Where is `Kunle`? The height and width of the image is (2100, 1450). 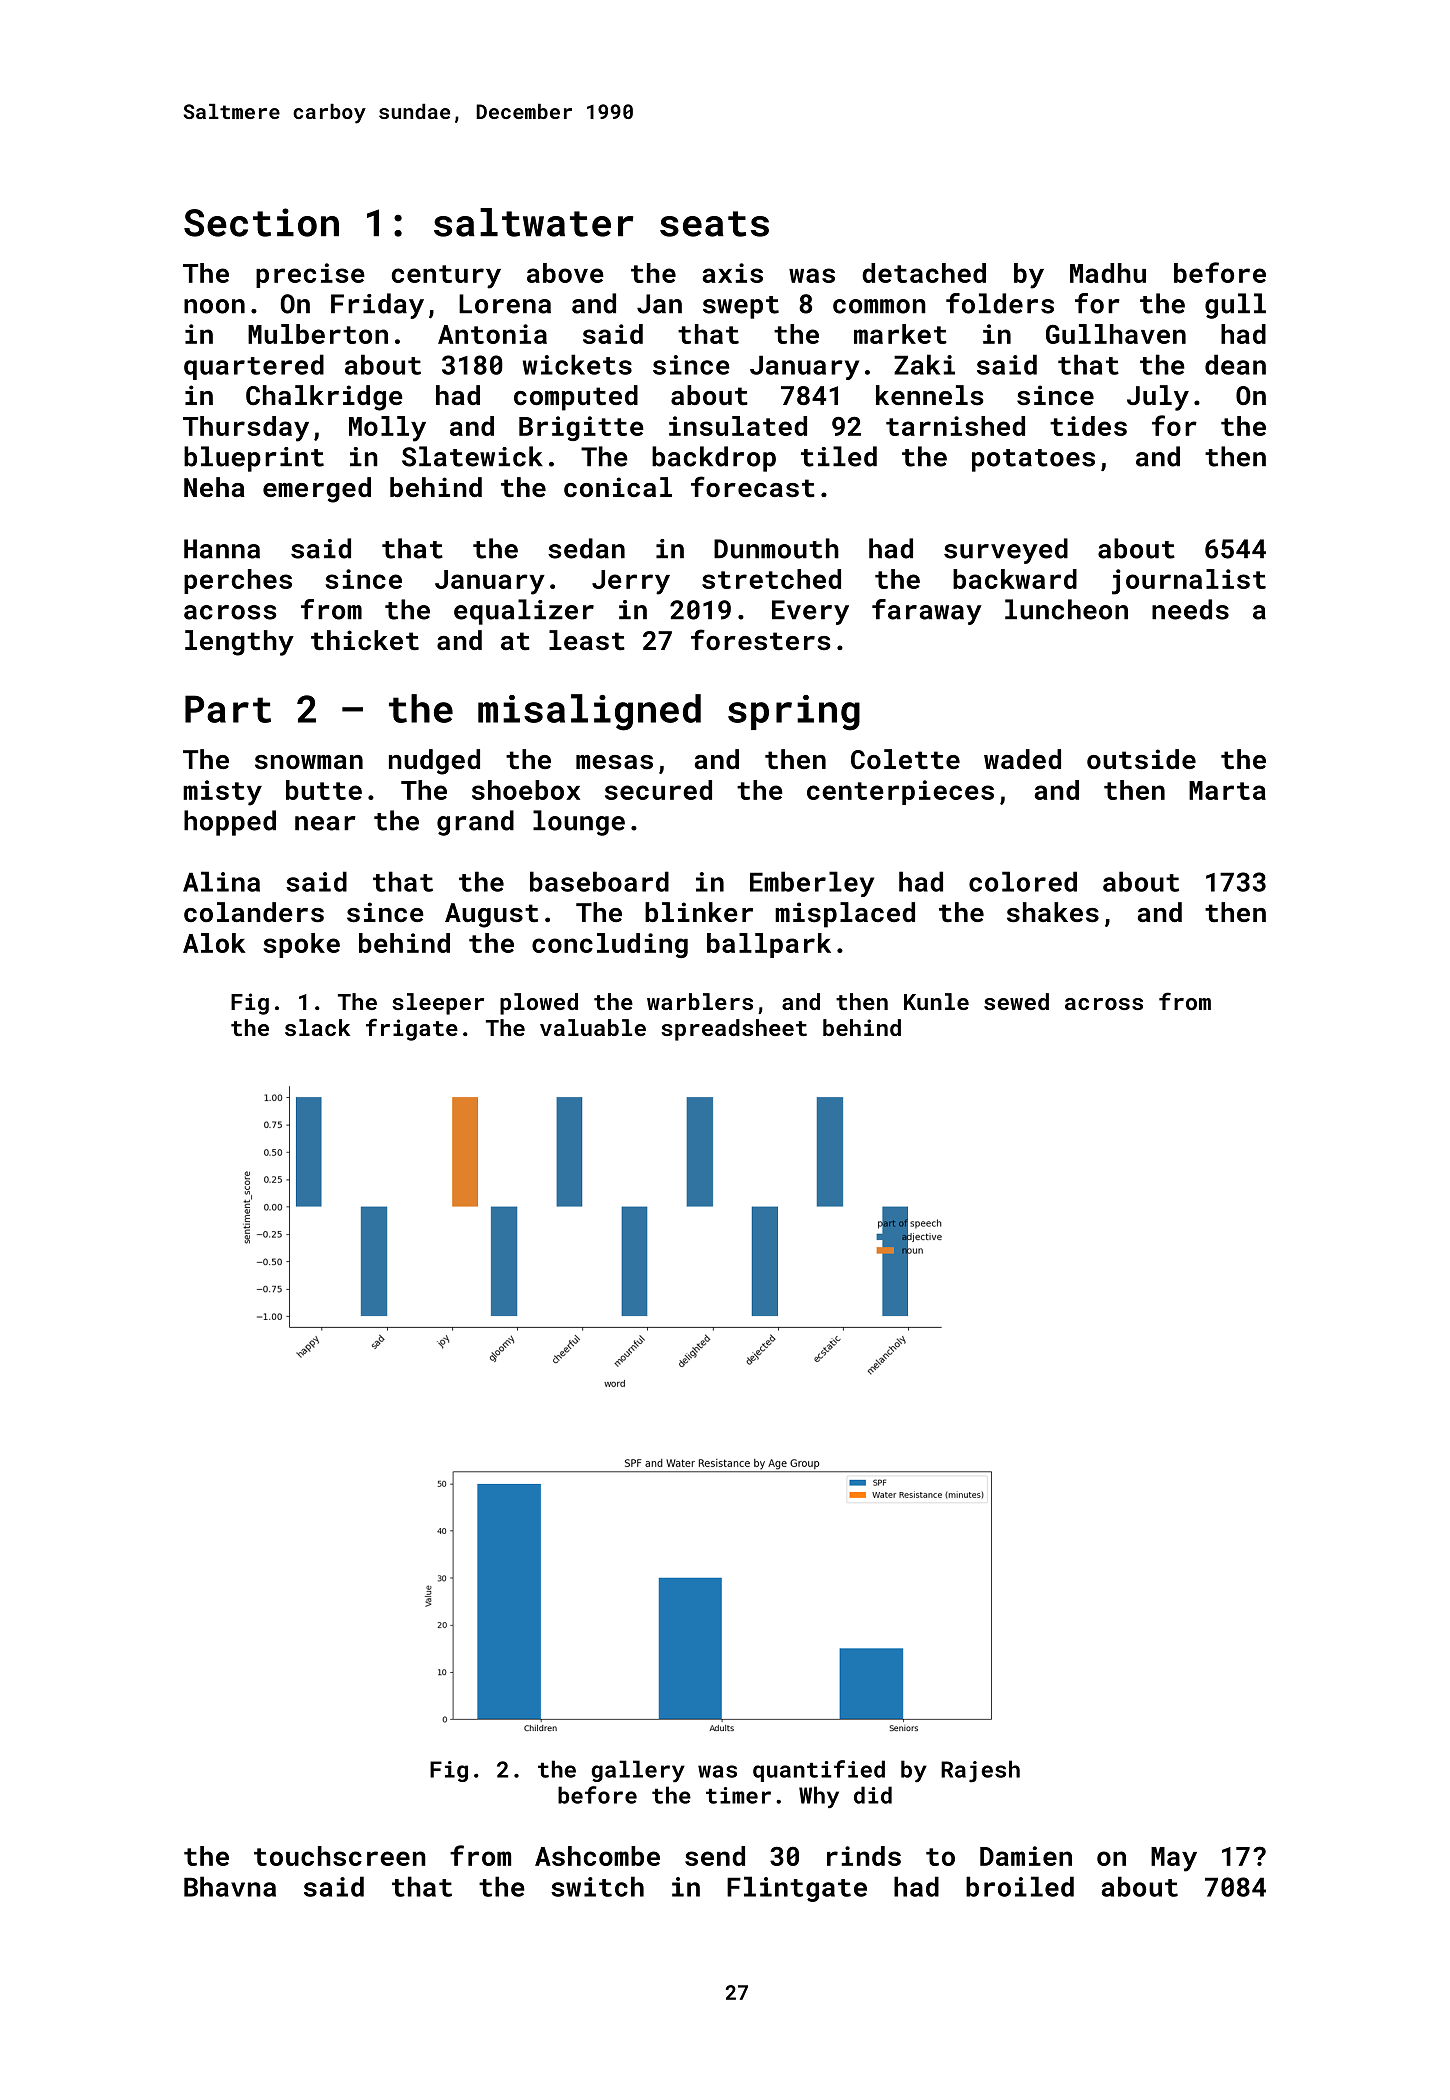
Kunle is located at coordinates (936, 1001).
